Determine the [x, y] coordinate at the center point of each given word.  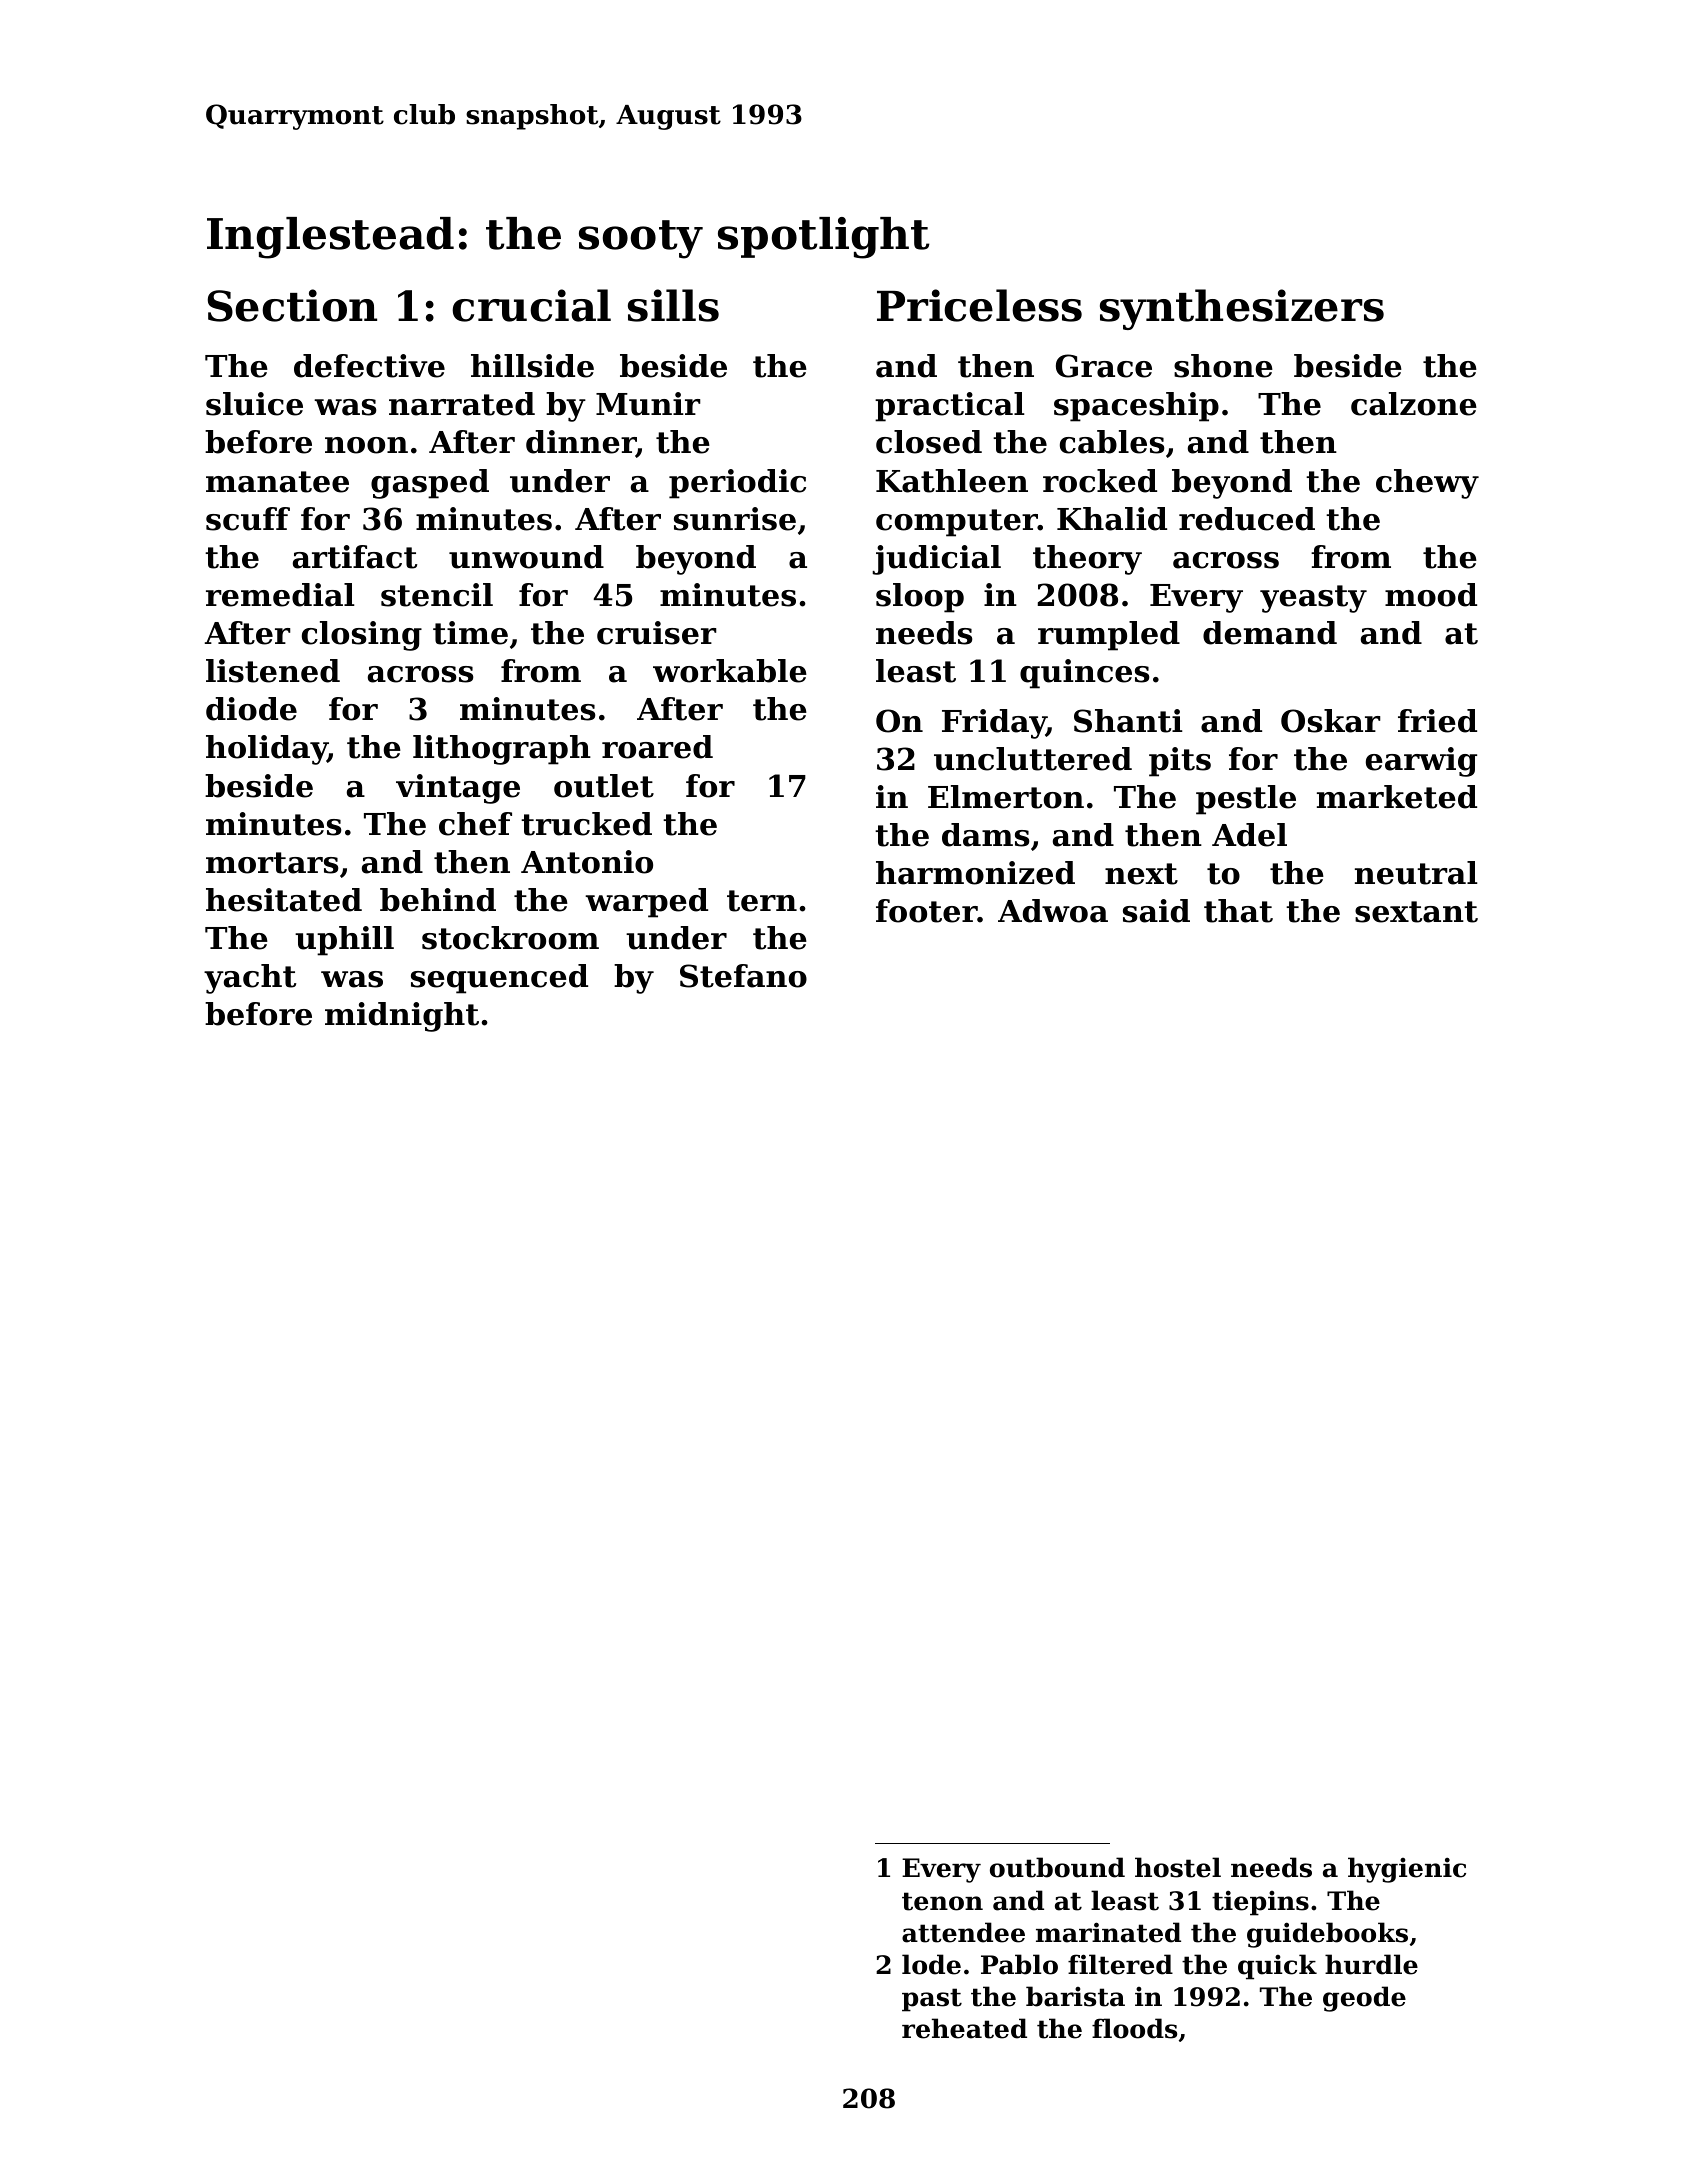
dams [986, 835]
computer [957, 523]
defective [369, 366]
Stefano [743, 976]
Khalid [1112, 519]
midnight [402, 1017]
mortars [272, 863]
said [1156, 911]
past [932, 2000]
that [1238, 911]
